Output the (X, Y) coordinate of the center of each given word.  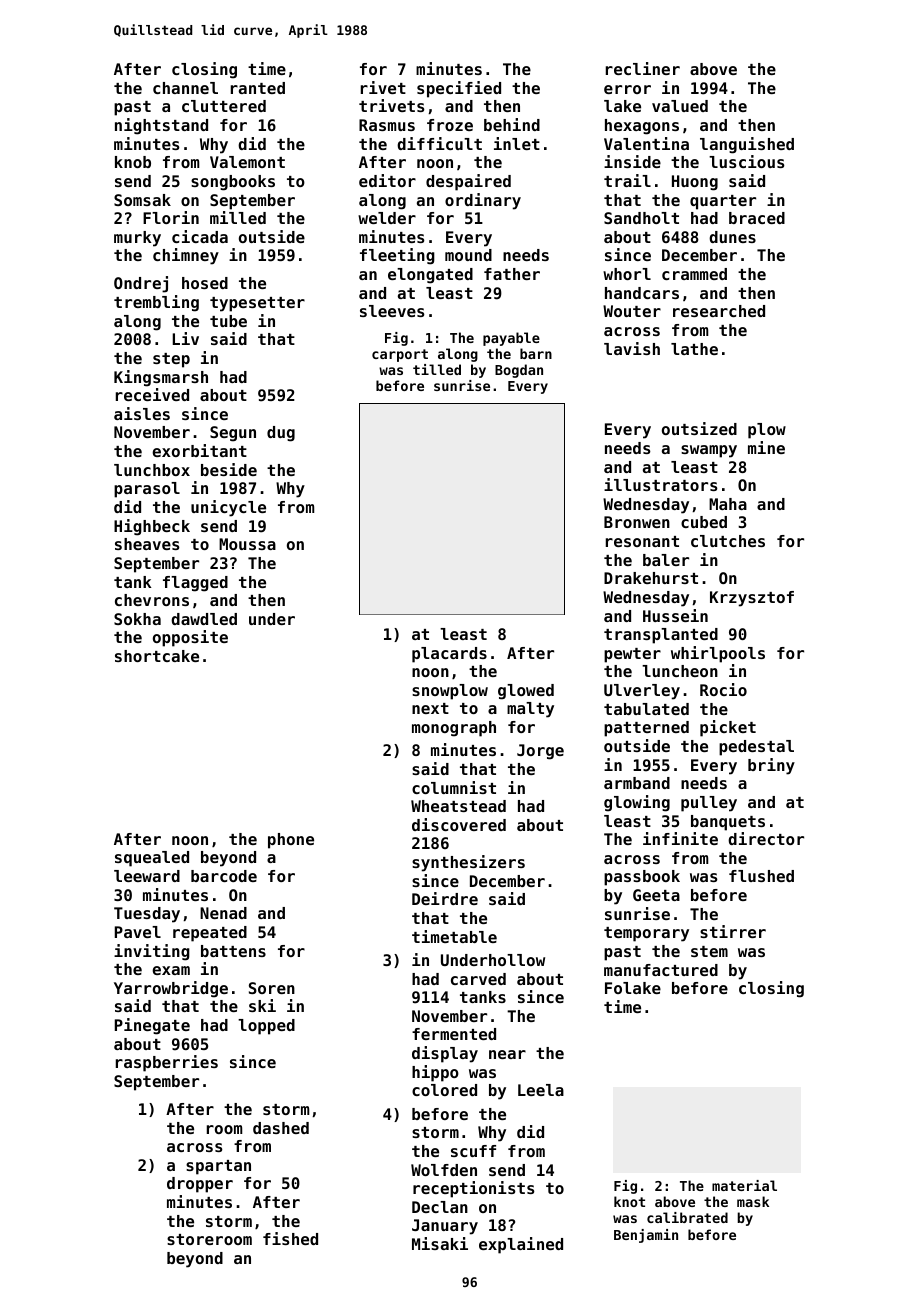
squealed (152, 859)
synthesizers (468, 863)
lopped (266, 1027)
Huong (695, 183)
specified (459, 89)
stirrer (733, 931)
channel (185, 88)
